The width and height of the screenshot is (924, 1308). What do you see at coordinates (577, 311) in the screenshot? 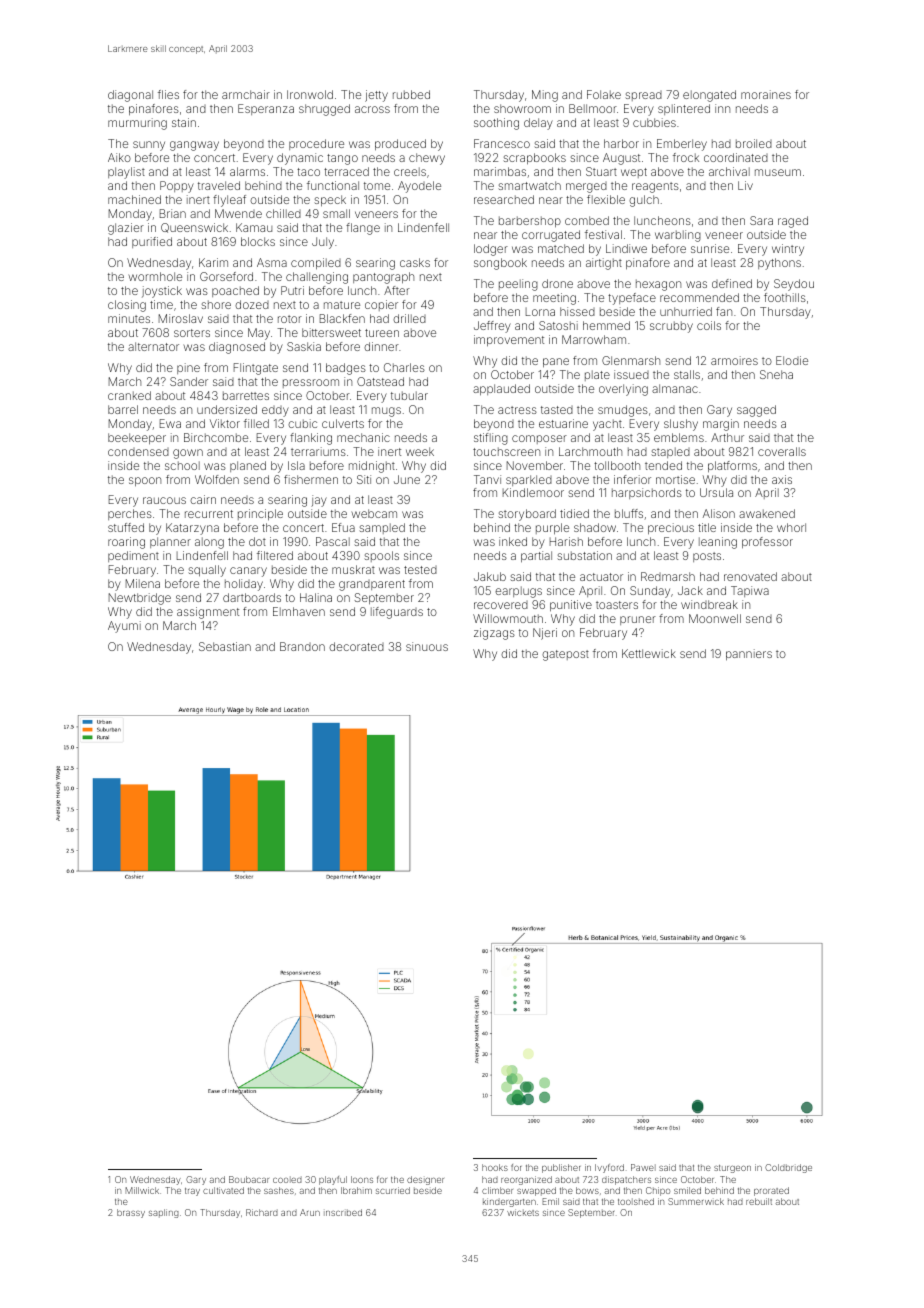
I see `hissed` at bounding box center [577, 311].
